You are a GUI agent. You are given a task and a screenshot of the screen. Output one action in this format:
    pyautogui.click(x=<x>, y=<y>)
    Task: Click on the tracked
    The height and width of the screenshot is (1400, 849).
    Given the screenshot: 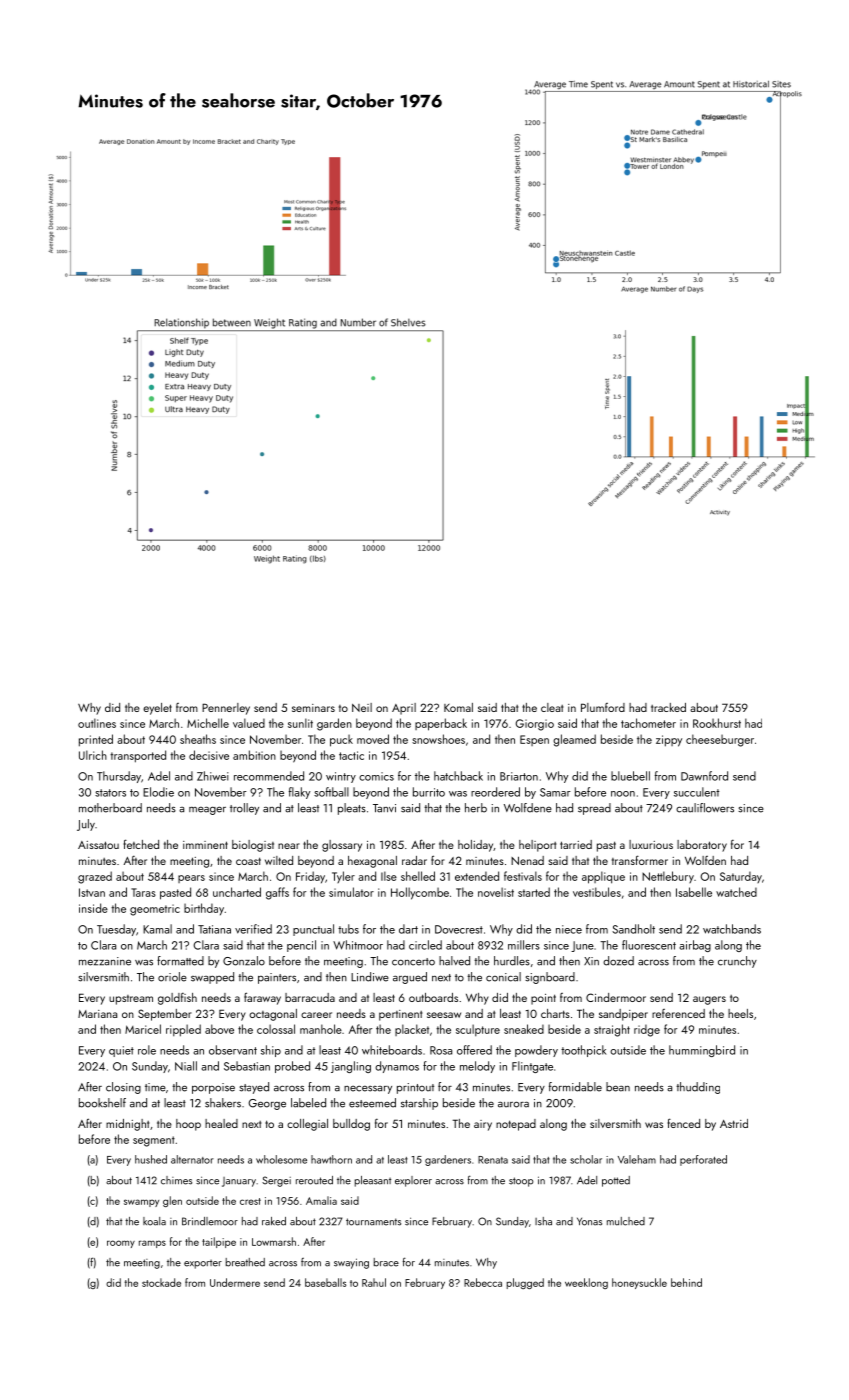 What is the action you would take?
    pyautogui.click(x=668, y=707)
